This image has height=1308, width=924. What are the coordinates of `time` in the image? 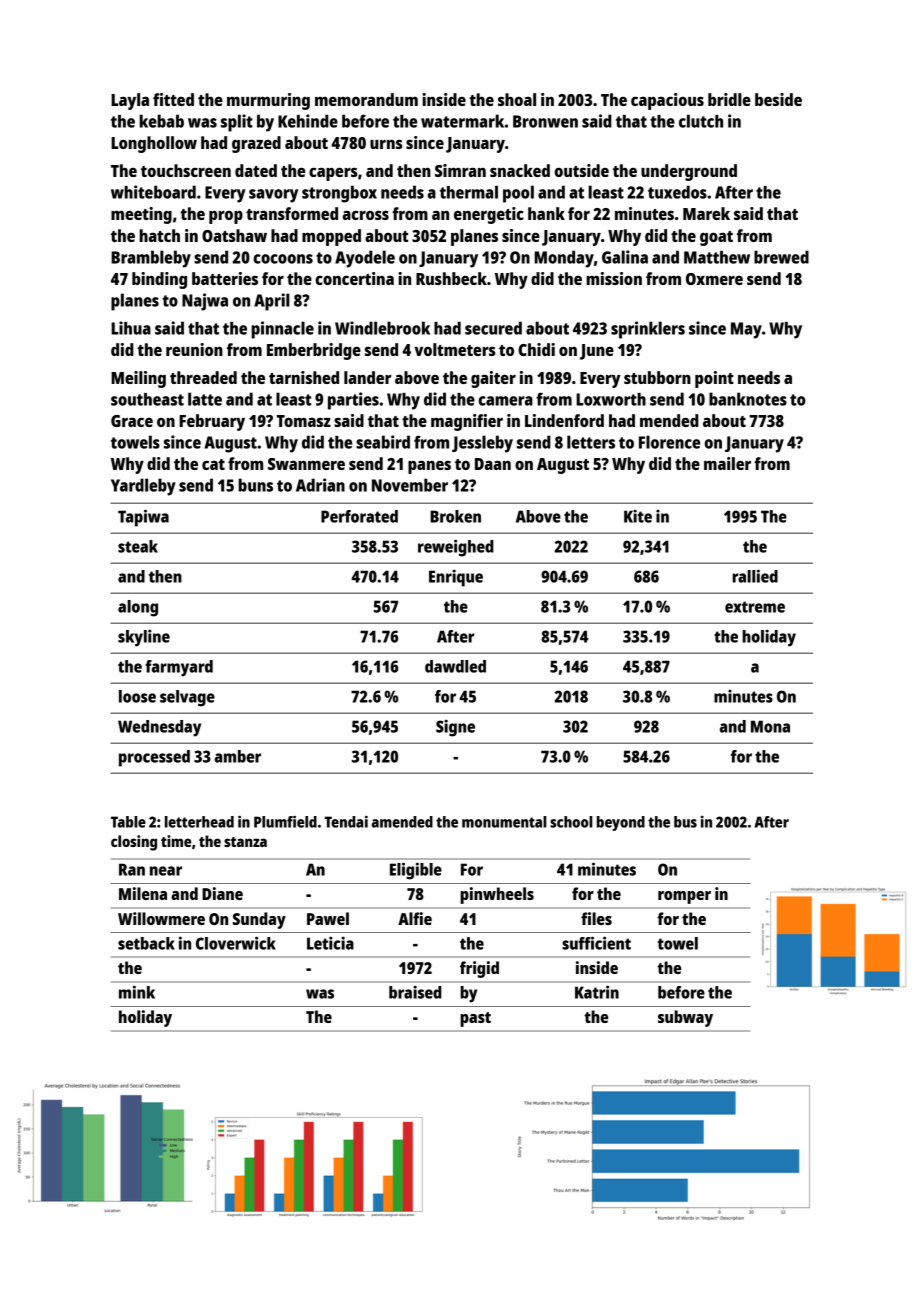 It's located at (176, 841).
